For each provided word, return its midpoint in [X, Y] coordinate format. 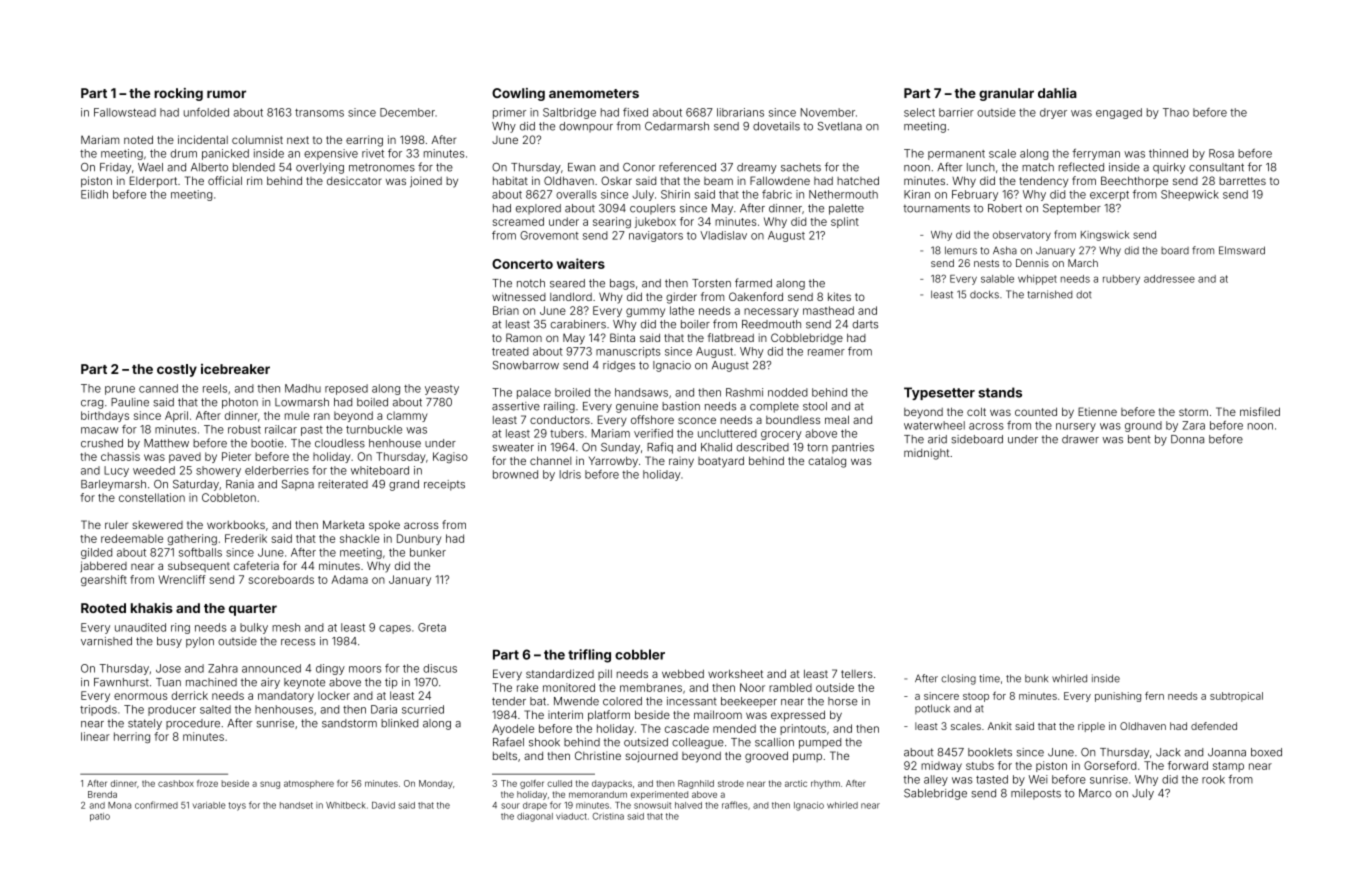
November [828, 112]
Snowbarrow [526, 365]
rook [1213, 779]
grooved [766, 757]
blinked [399, 723]
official [225, 180]
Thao [1176, 112]
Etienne [1097, 411]
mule [297, 415]
